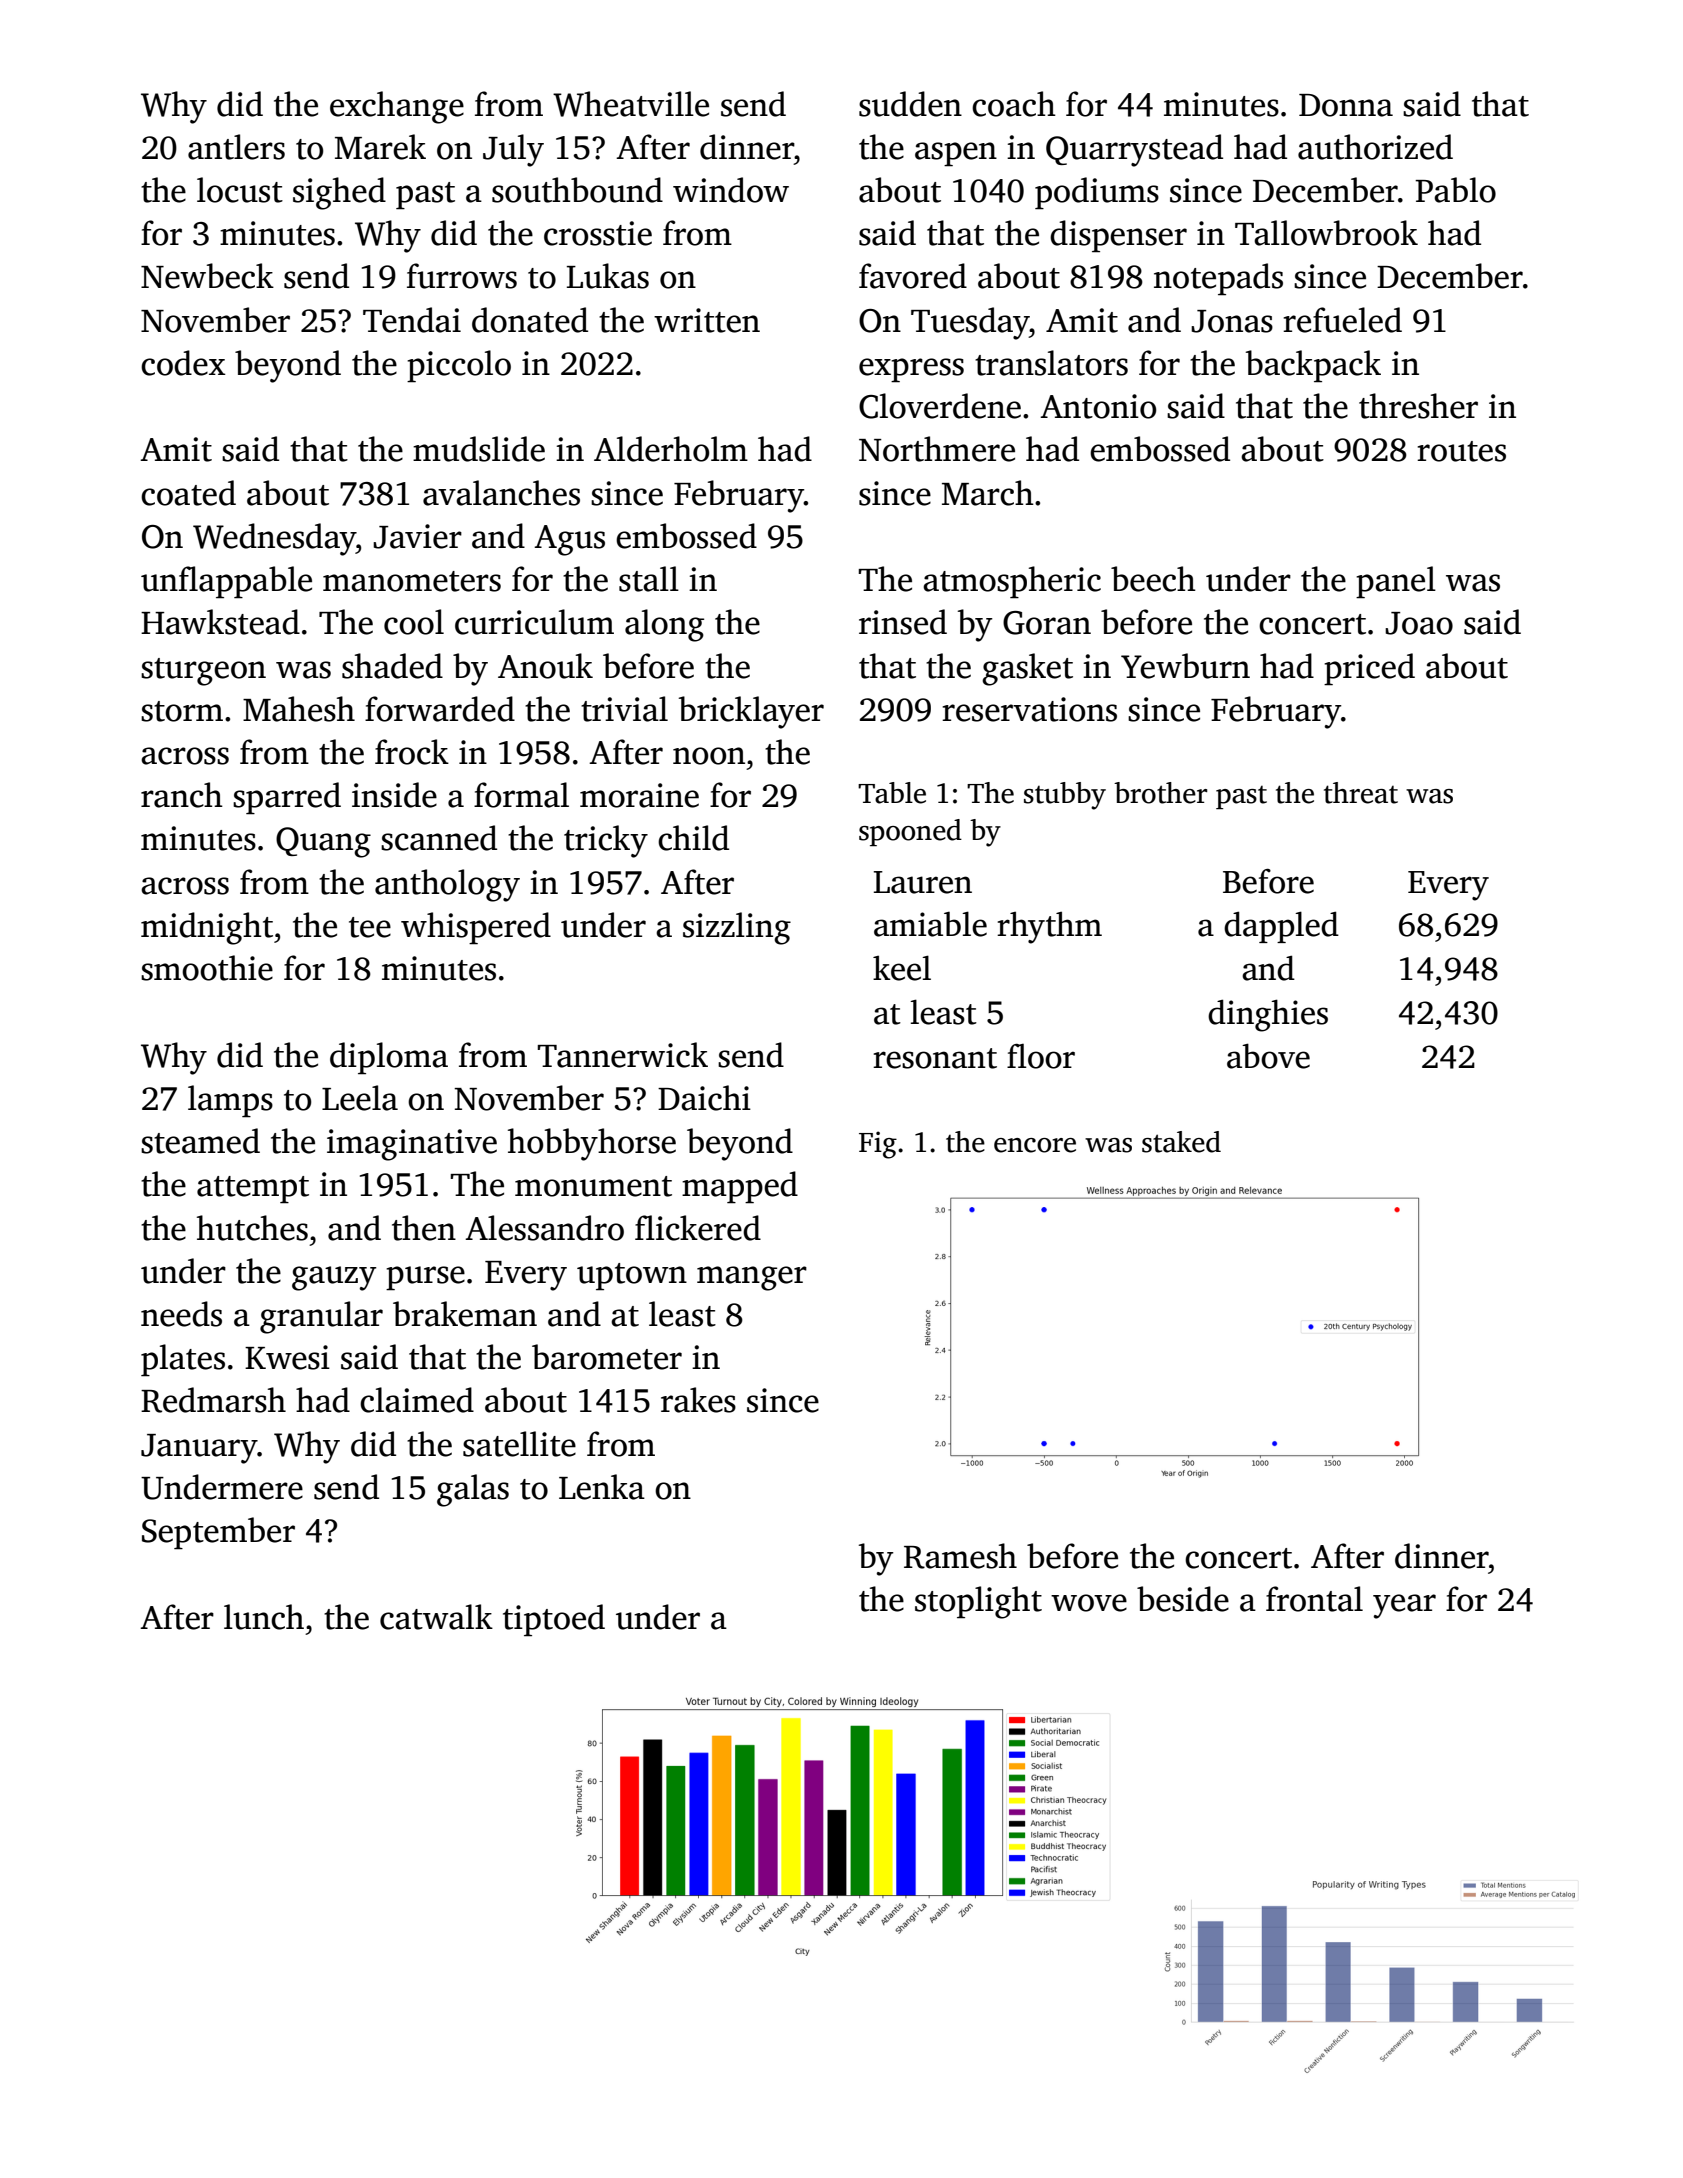 The image size is (1683, 2178). I want to click on Tendai, so click(412, 320).
